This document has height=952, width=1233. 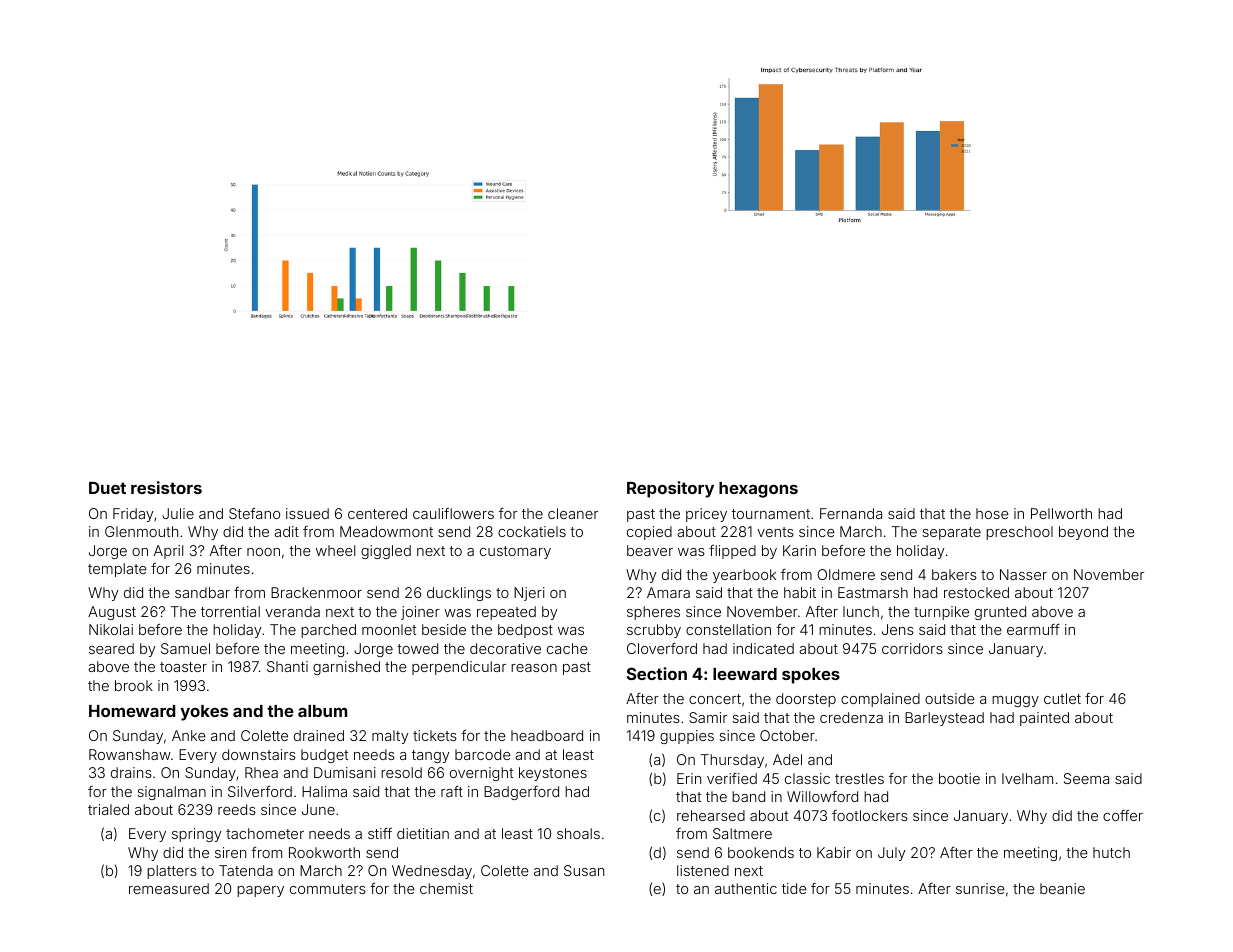 I want to click on Duet, so click(x=107, y=488).
